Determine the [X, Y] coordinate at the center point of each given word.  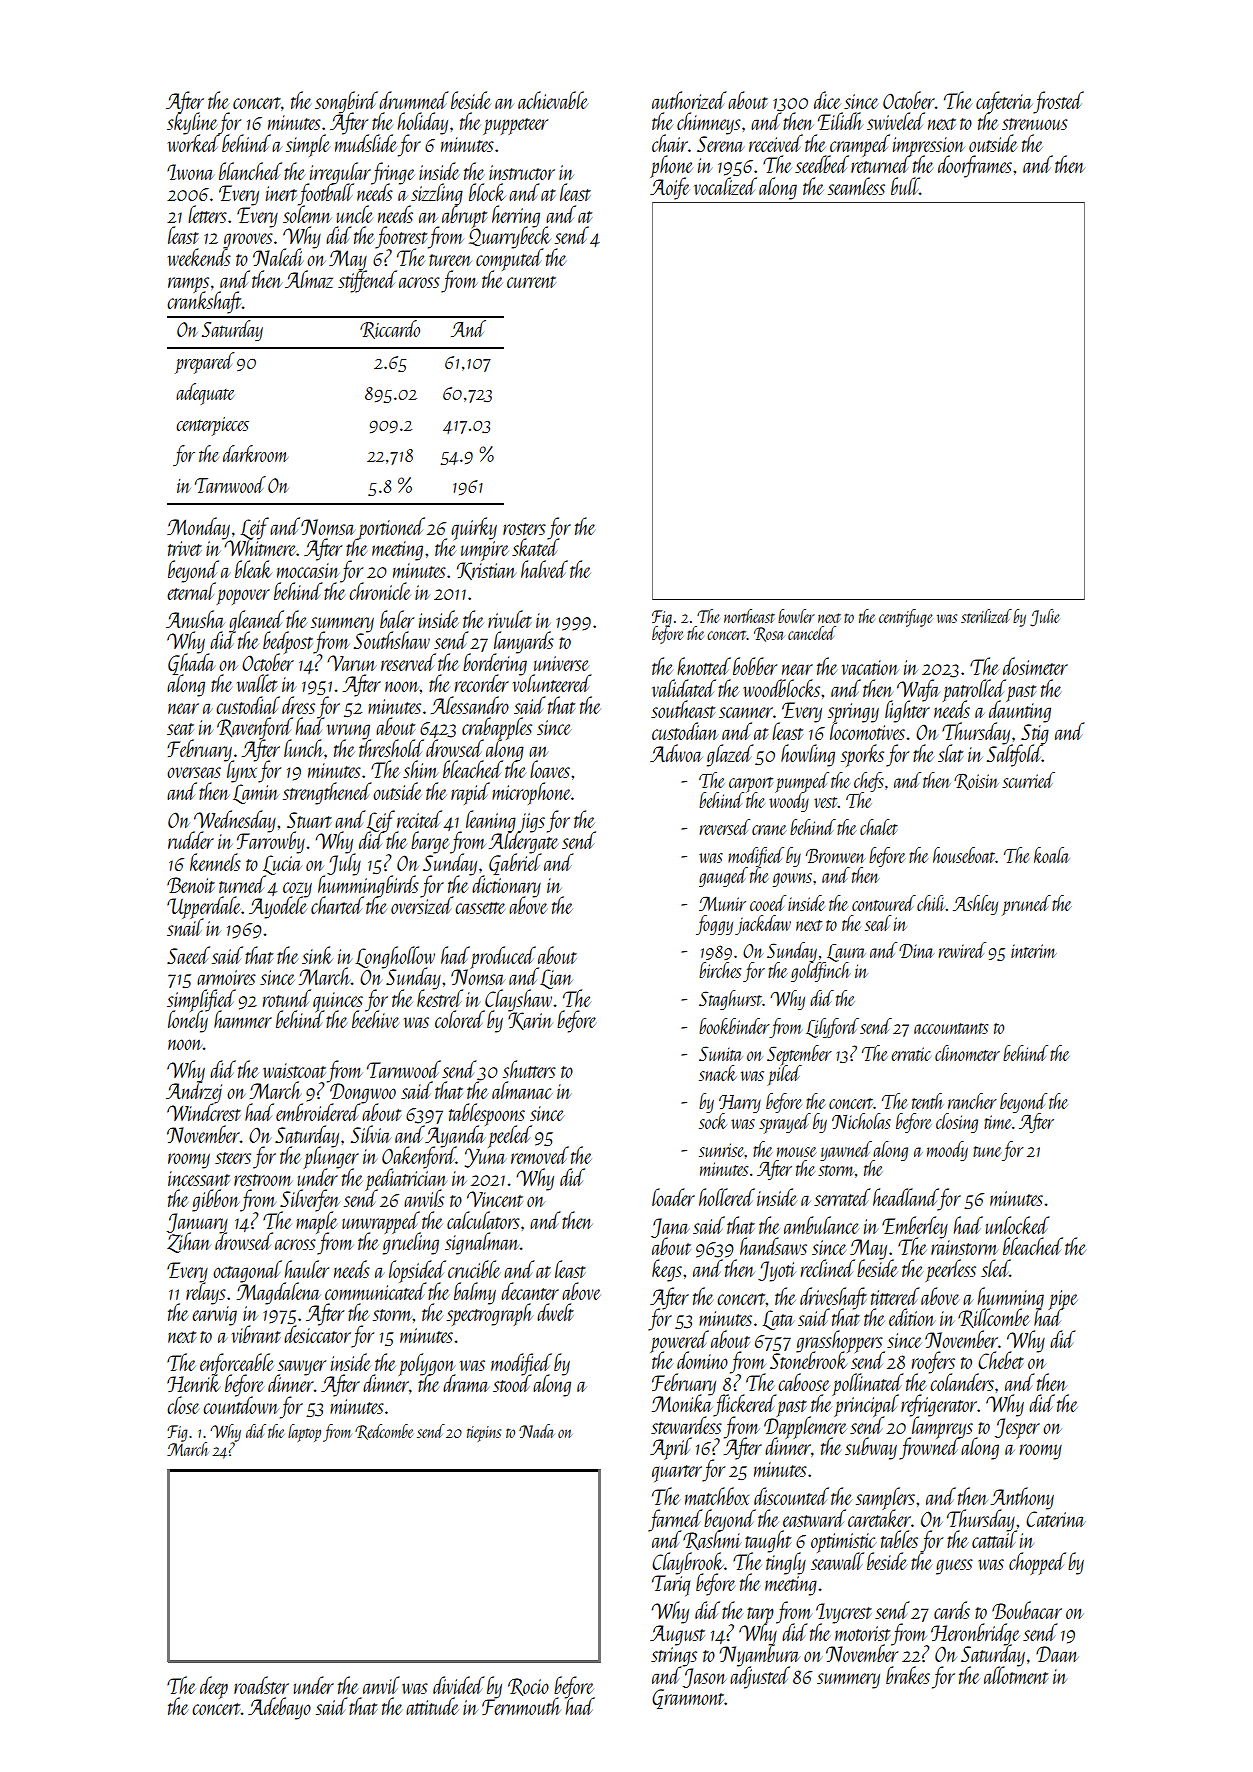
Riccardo [390, 329]
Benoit [191, 885]
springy [853, 713]
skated [535, 547]
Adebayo [279, 1708]
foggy [714, 925]
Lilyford [832, 1028]
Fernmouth [521, 1706]
